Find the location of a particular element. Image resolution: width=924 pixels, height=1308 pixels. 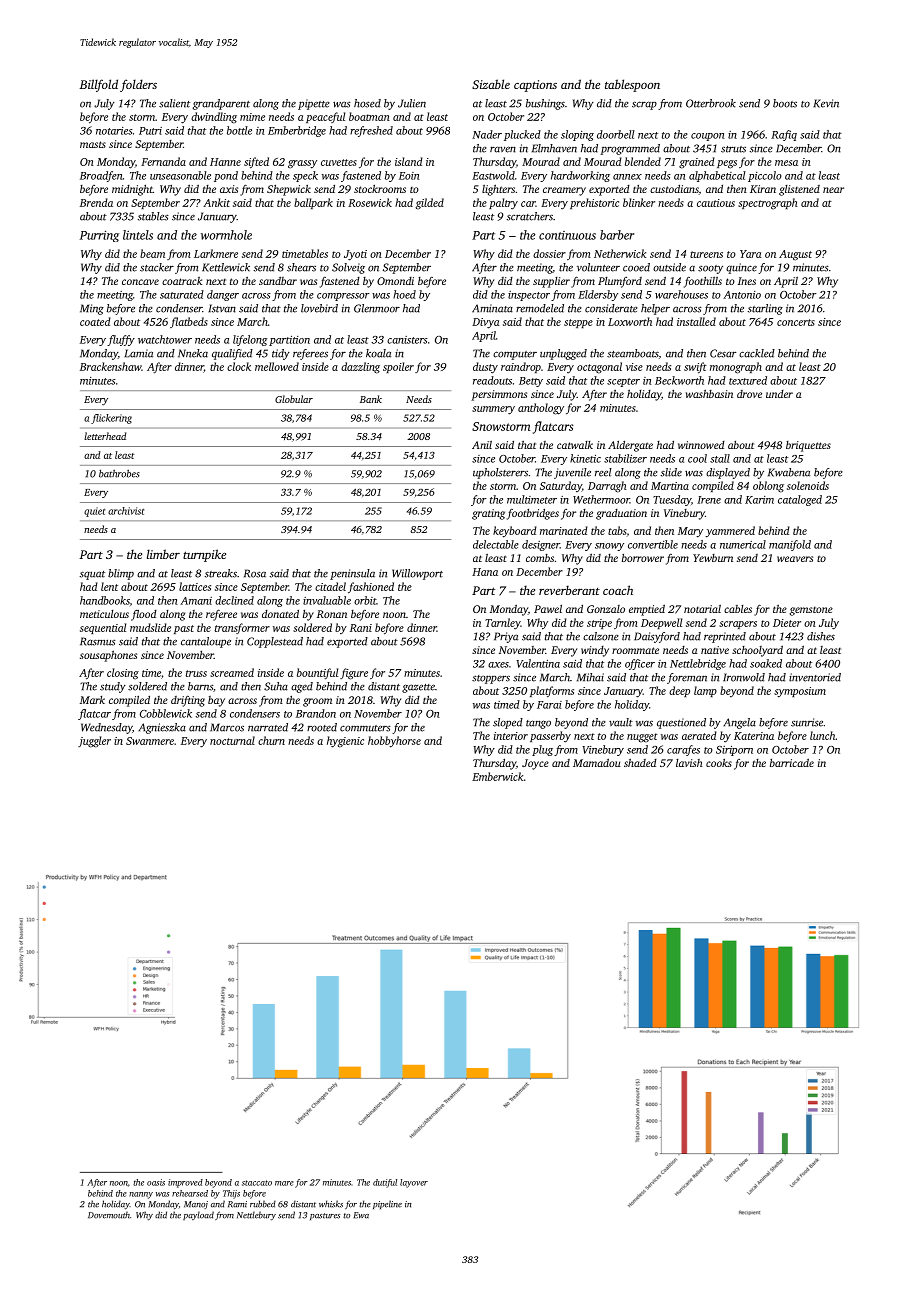

Willowport is located at coordinates (417, 574).
